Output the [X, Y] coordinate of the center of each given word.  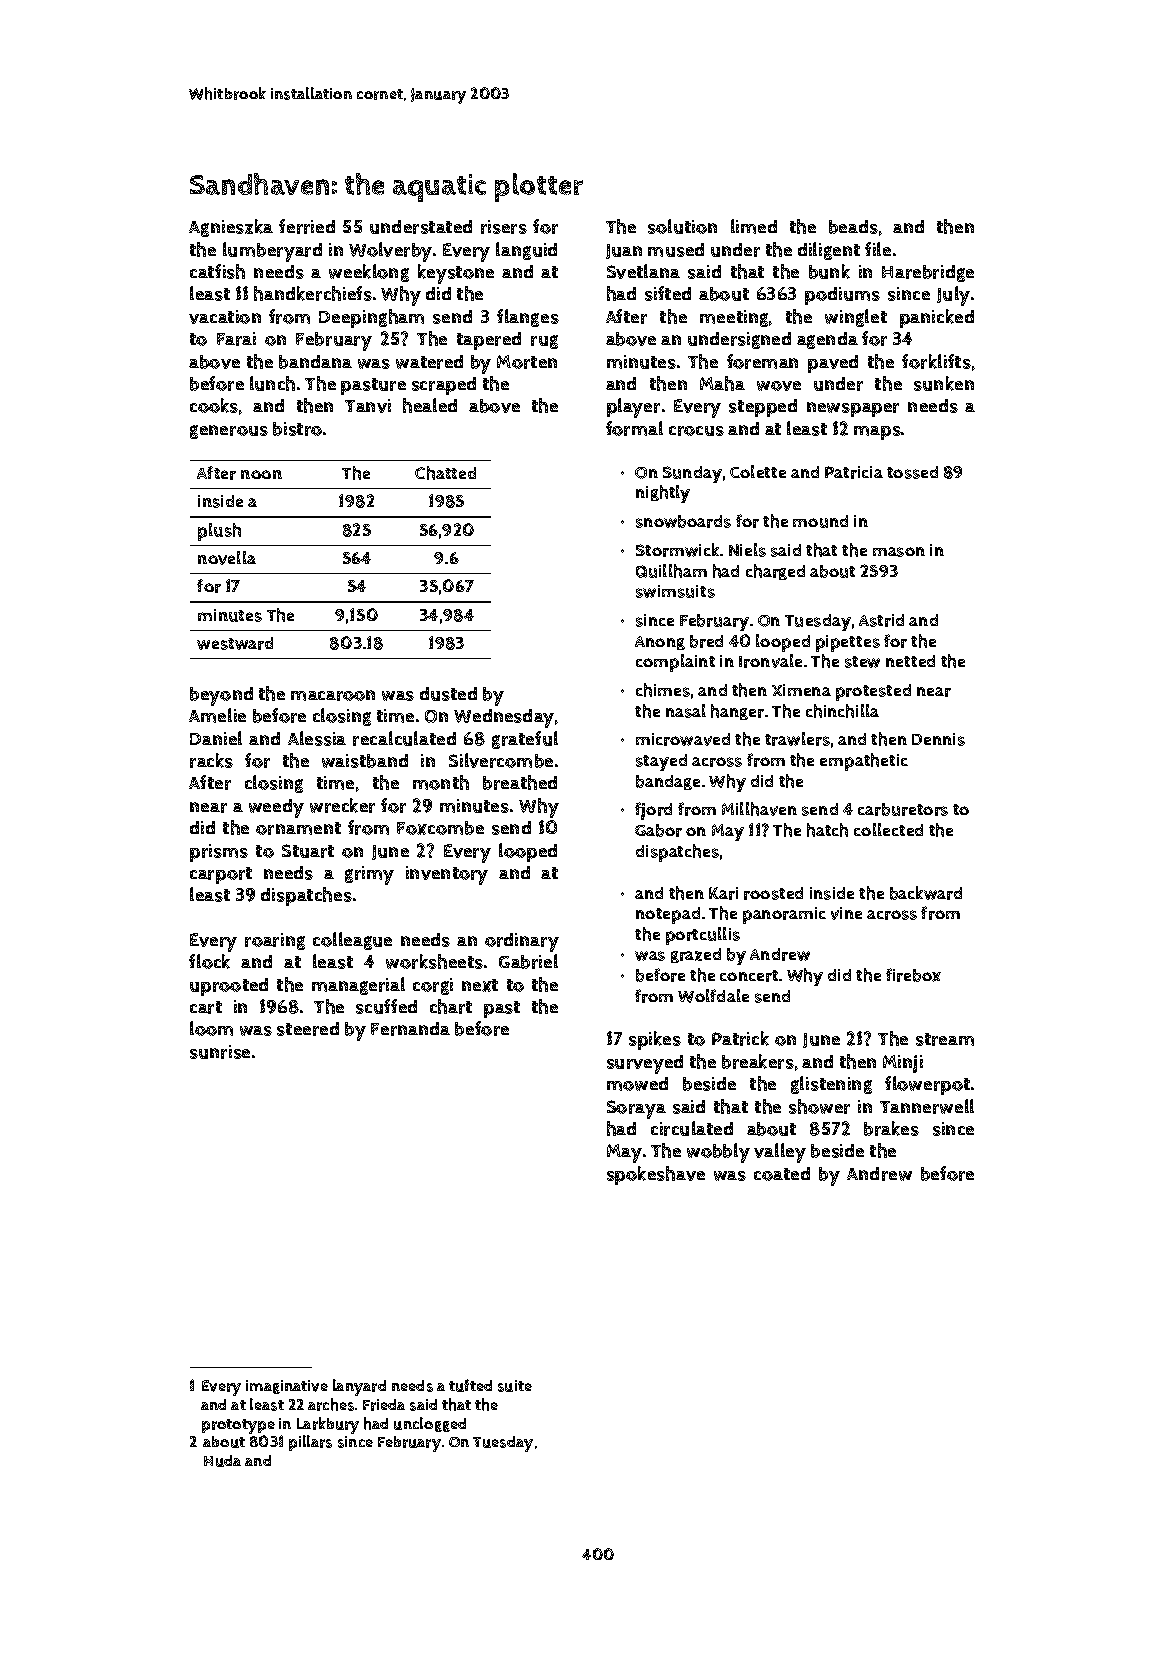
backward [926, 893]
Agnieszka [231, 228]
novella [227, 558]
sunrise [220, 1052]
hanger [737, 712]
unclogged [430, 1424]
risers [504, 227]
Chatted [445, 473]
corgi [433, 986]
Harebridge [928, 273]
